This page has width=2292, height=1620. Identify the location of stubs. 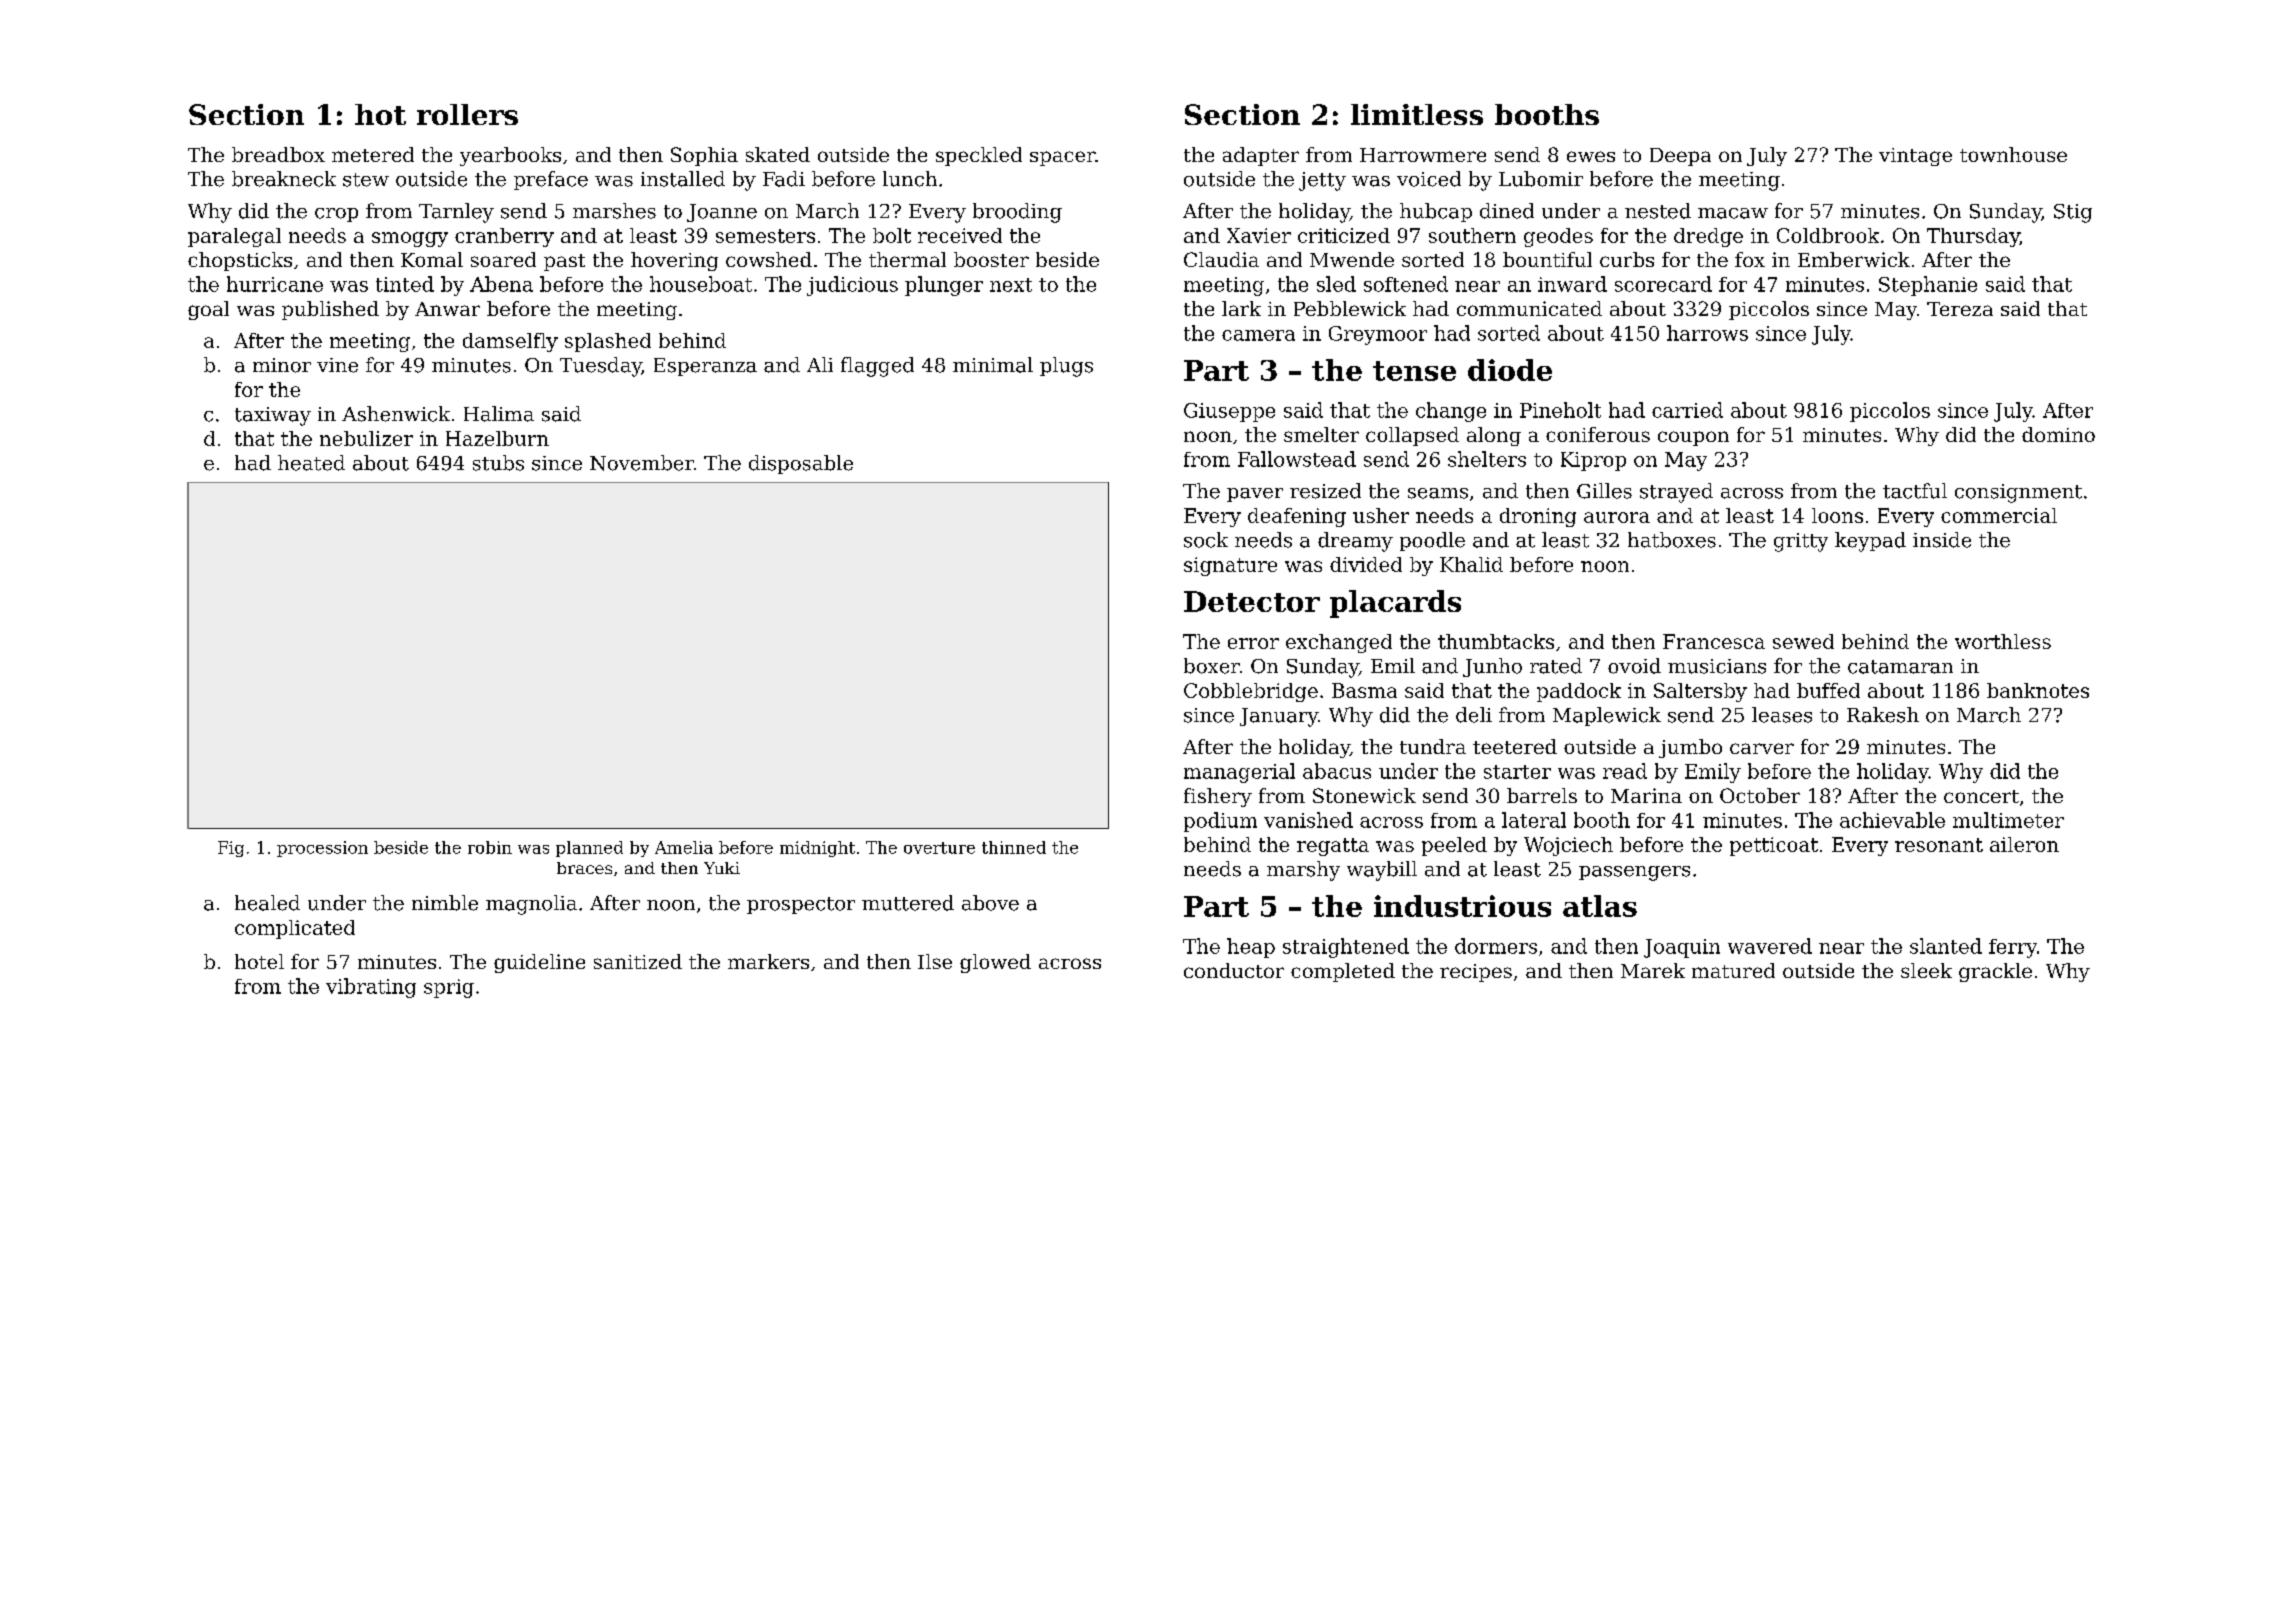
(498, 463).
